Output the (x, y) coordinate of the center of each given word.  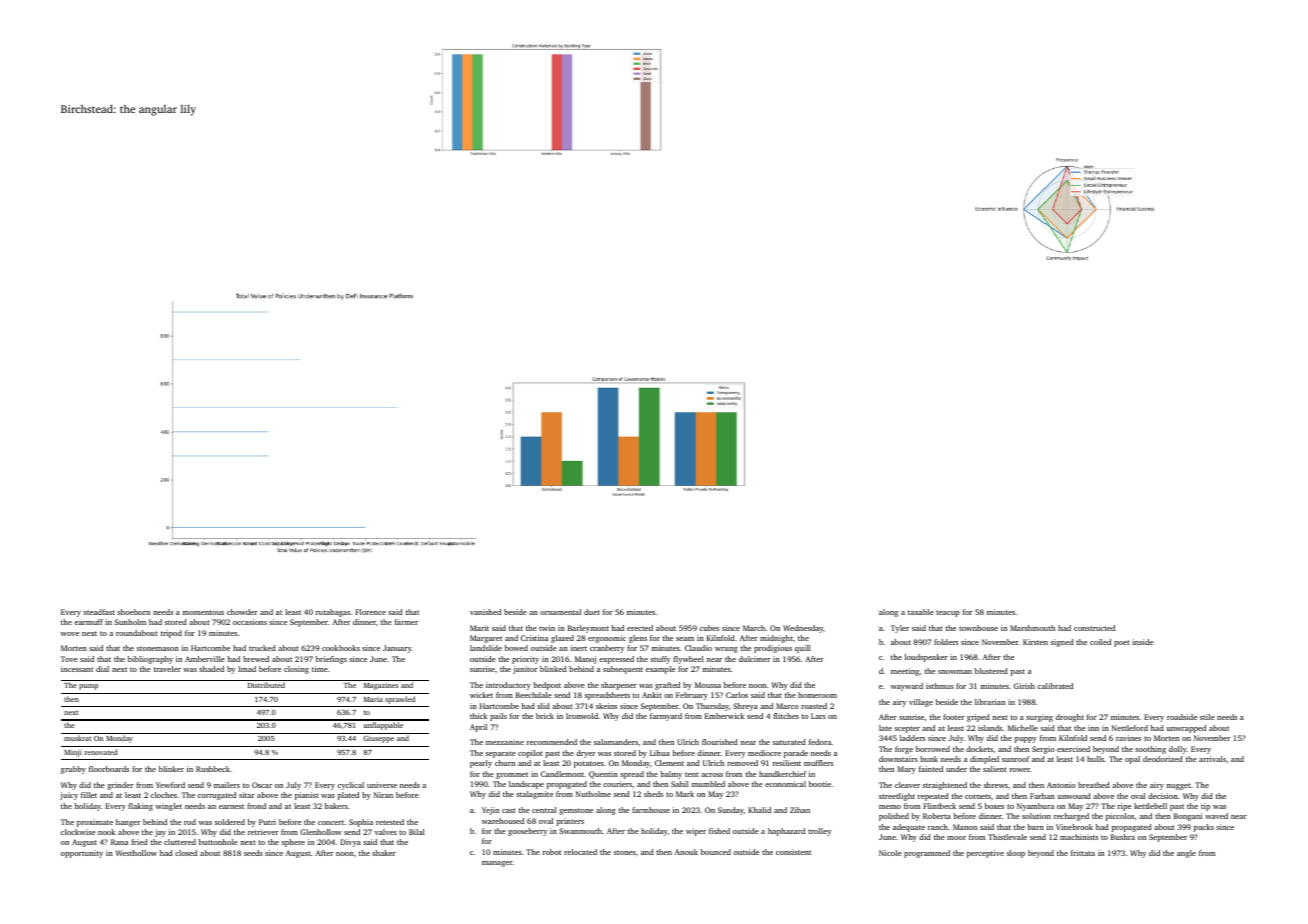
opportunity (82, 854)
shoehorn (133, 612)
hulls (1095, 759)
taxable (921, 612)
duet (592, 612)
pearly (481, 764)
